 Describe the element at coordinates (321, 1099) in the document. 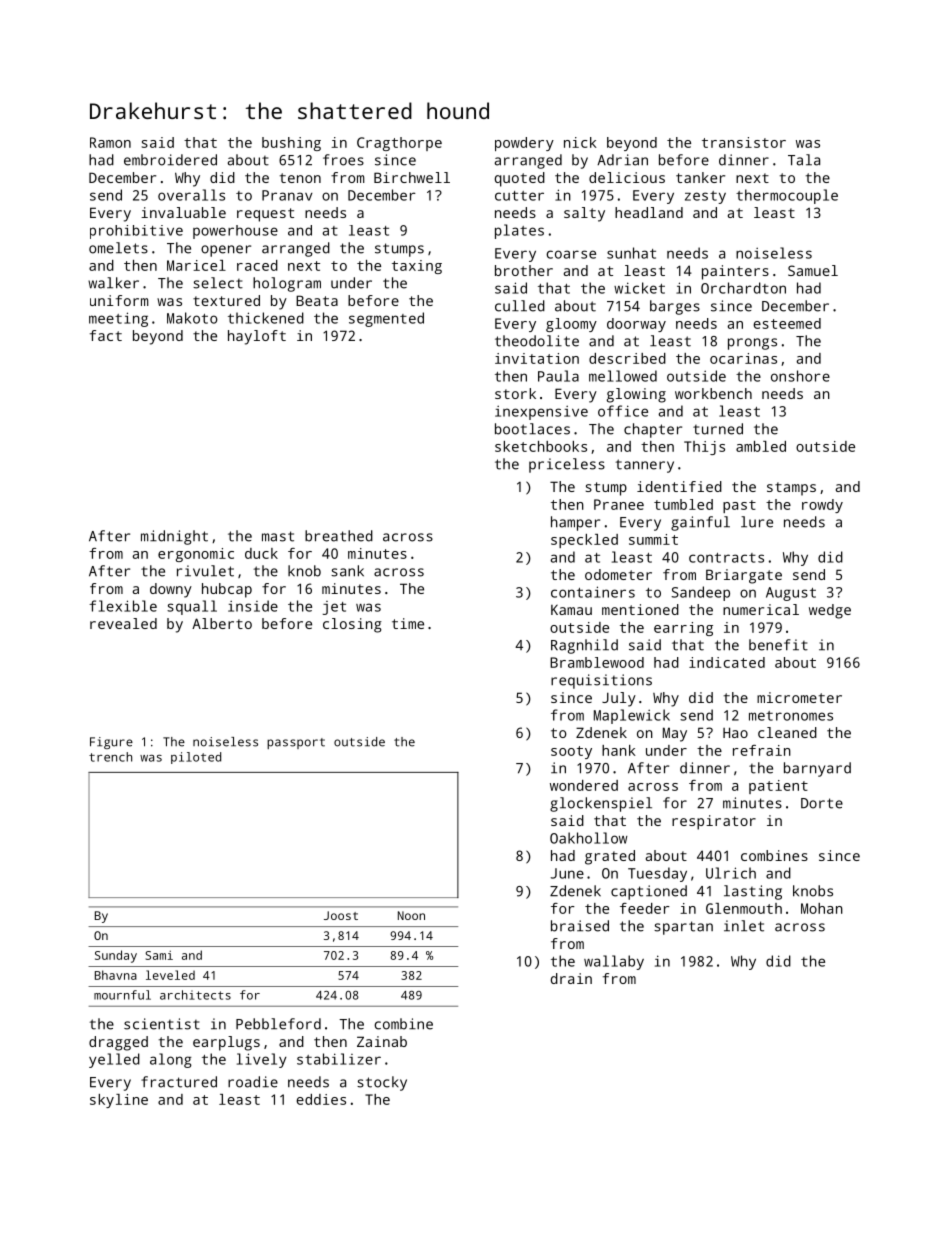

I see `eddies` at that location.
